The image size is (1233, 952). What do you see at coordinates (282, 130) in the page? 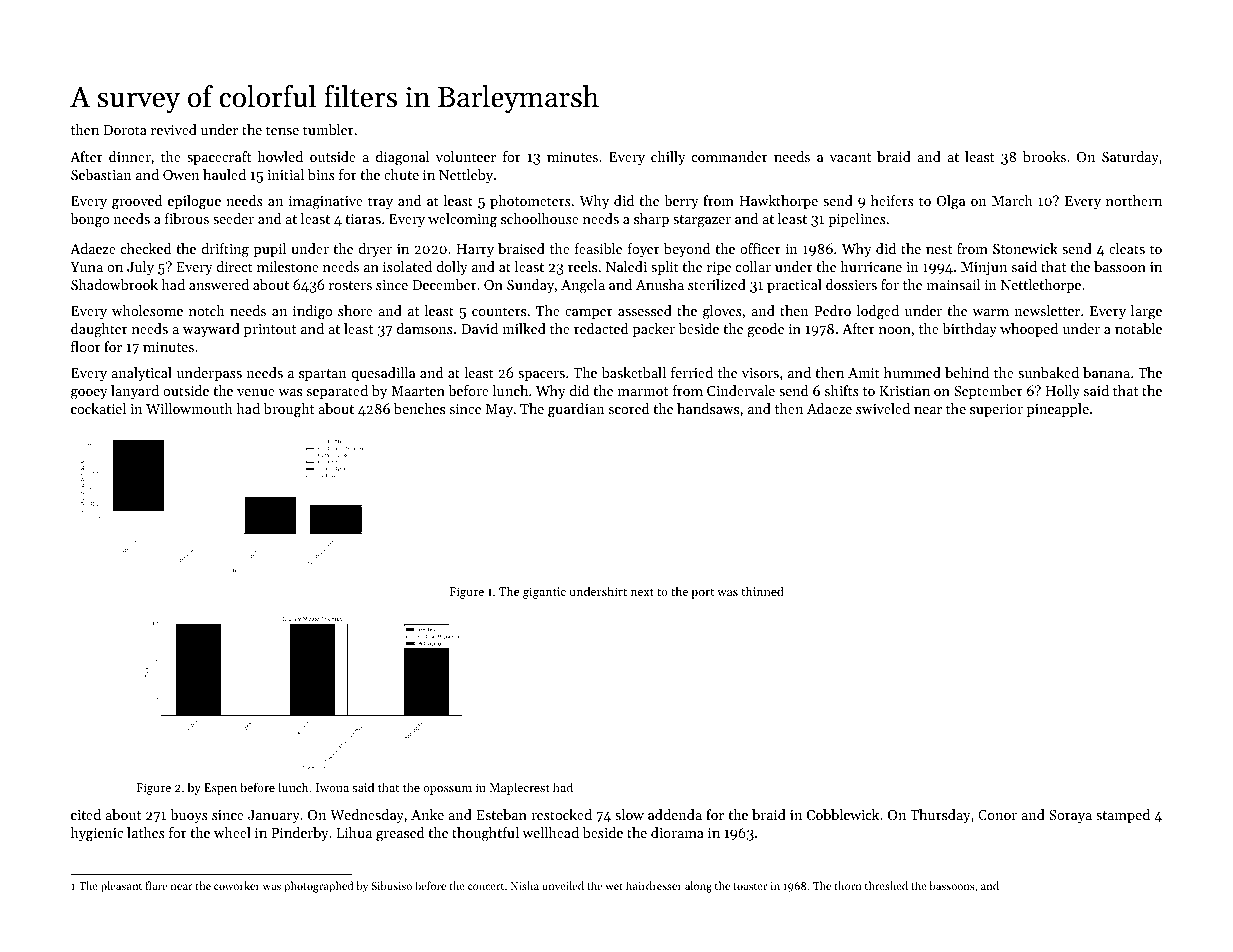
I see `tense` at bounding box center [282, 130].
